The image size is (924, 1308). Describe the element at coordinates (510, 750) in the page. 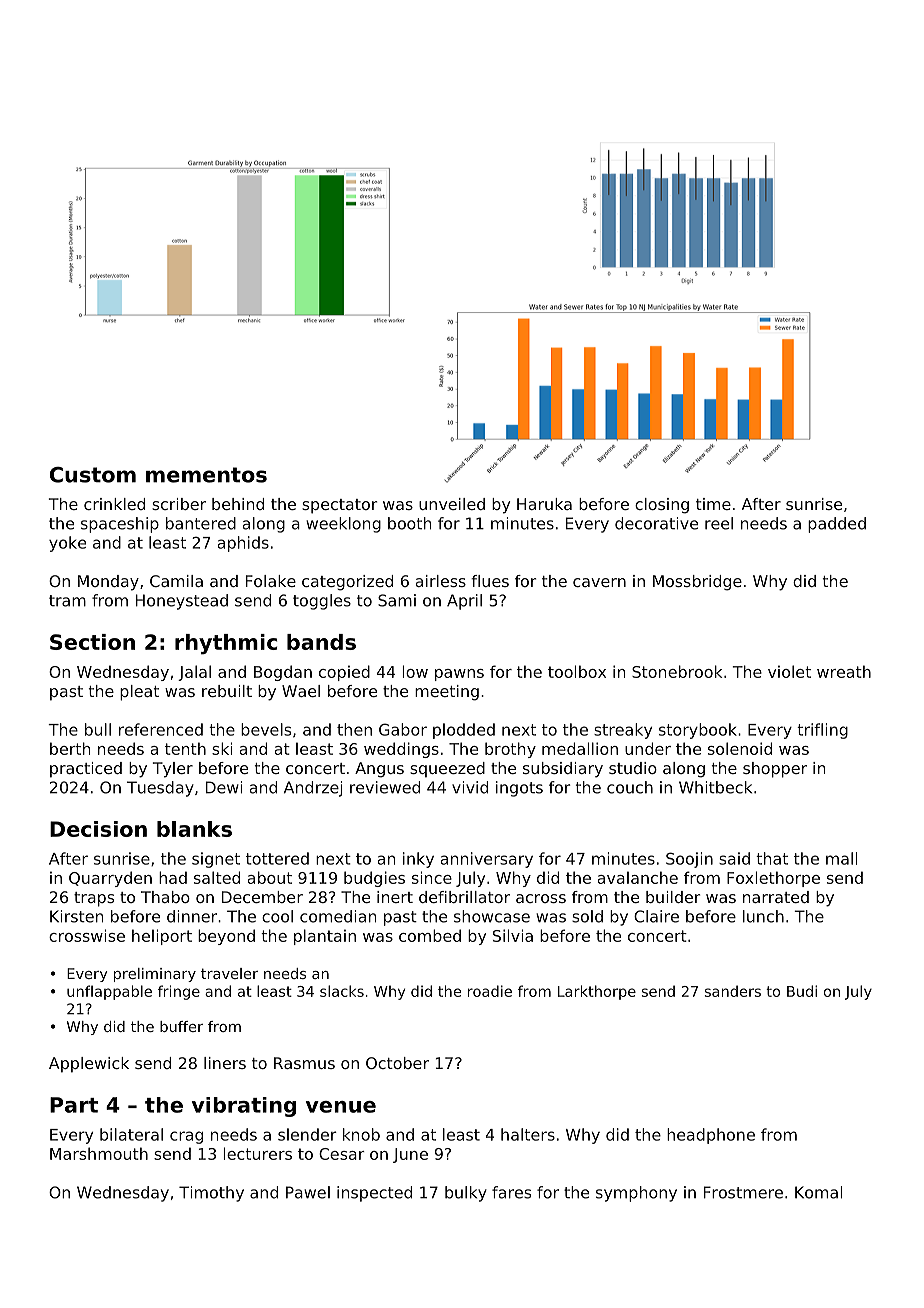

I see `brothy` at that location.
